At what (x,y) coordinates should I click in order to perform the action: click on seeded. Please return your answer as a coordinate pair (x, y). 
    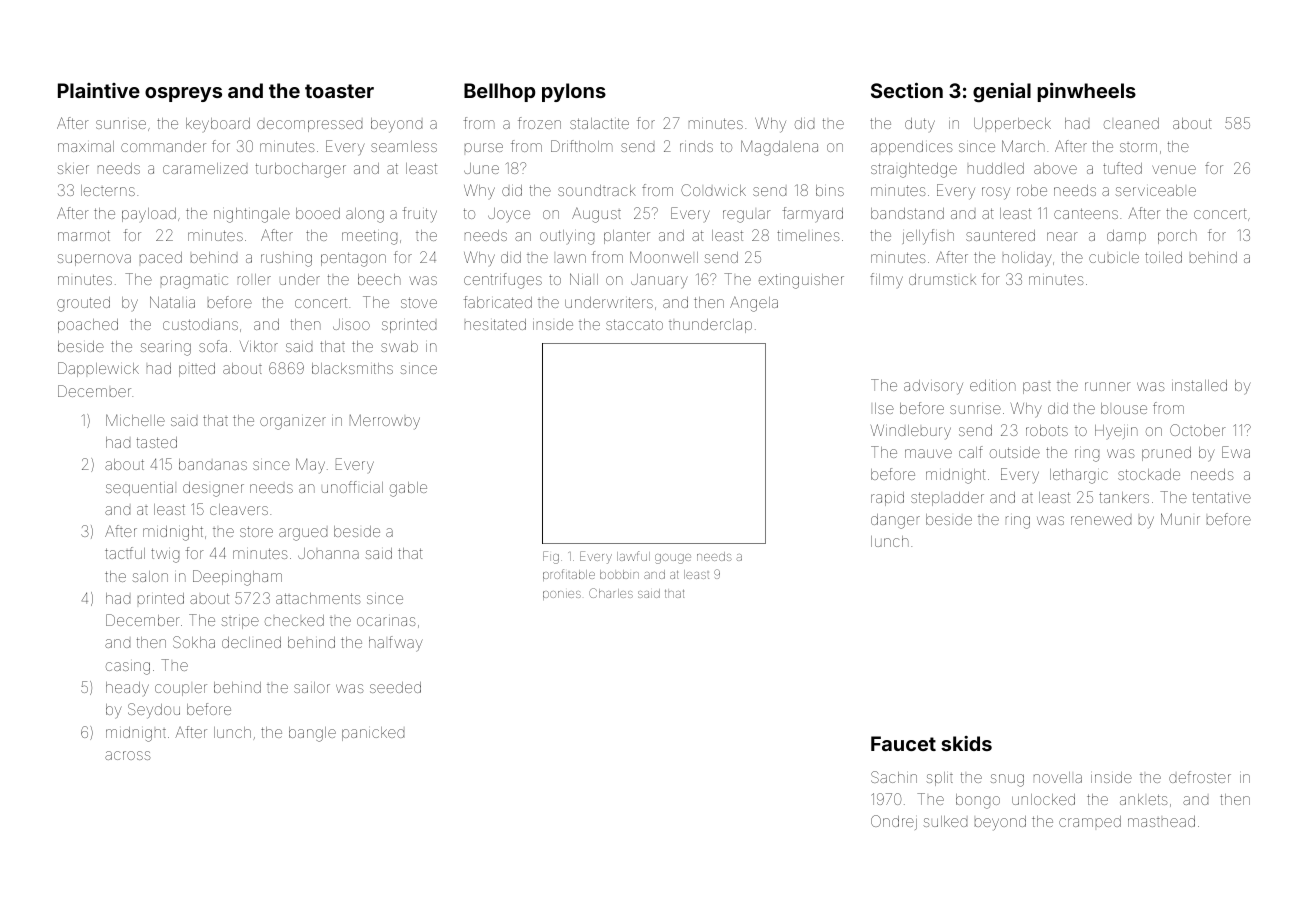
    Looking at the image, I should click on (395, 687).
